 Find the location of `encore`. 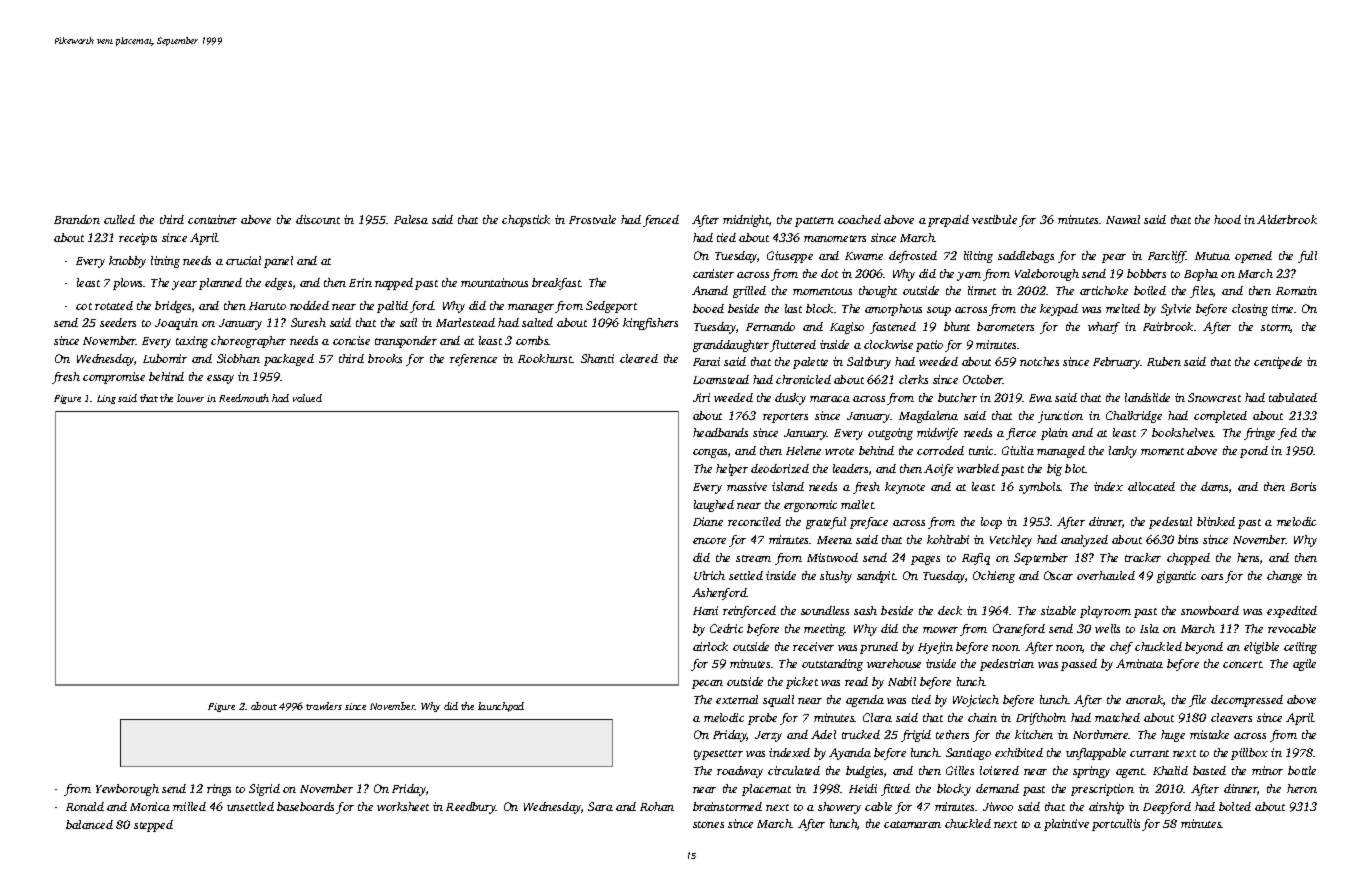

encore is located at coordinates (709, 541).
